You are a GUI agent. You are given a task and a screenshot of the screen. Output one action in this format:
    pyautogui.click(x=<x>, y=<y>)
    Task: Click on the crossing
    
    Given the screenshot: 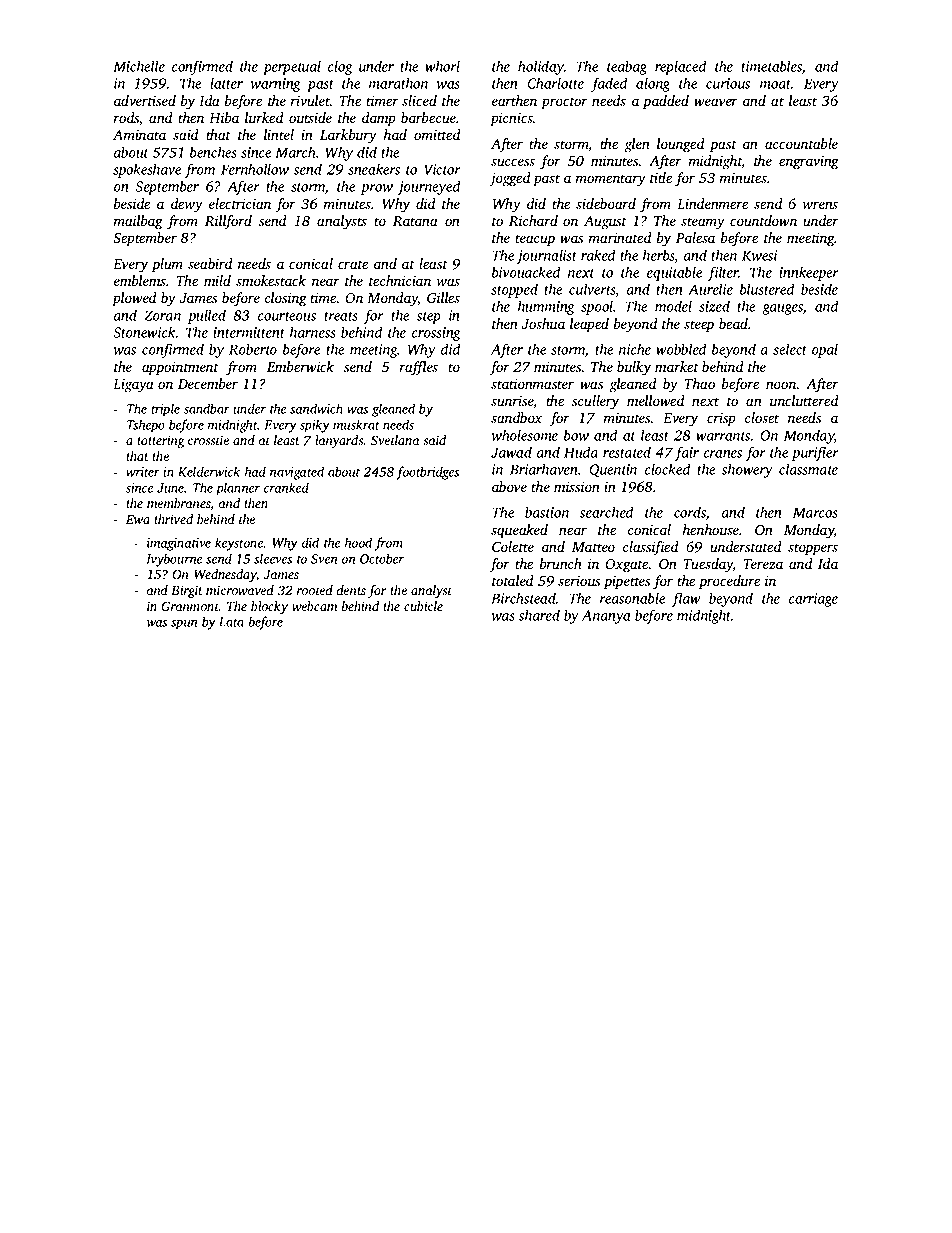 What is the action you would take?
    pyautogui.click(x=436, y=334)
